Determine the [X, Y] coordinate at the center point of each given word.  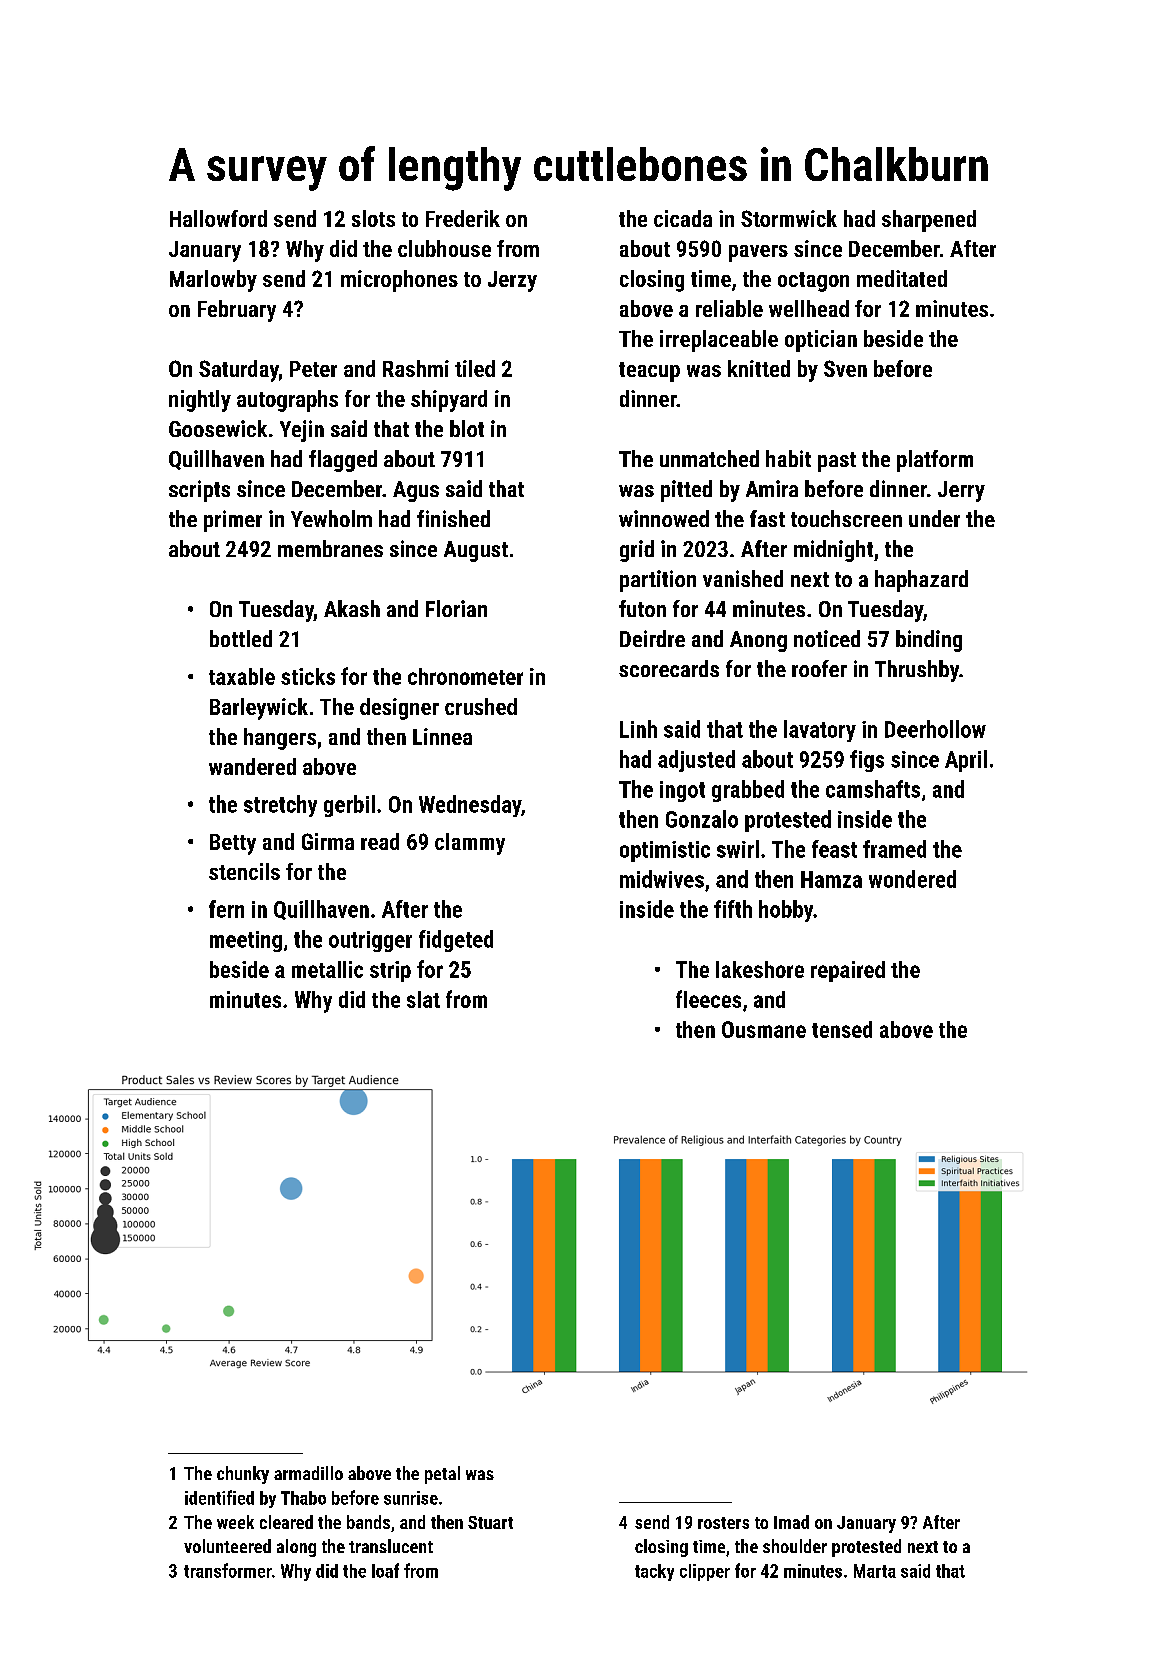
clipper [705, 1572]
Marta [875, 1571]
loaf [385, 1570]
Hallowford [218, 218]
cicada [683, 218]
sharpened [929, 221]
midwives [662, 879]
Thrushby [917, 671]
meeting [246, 941]
